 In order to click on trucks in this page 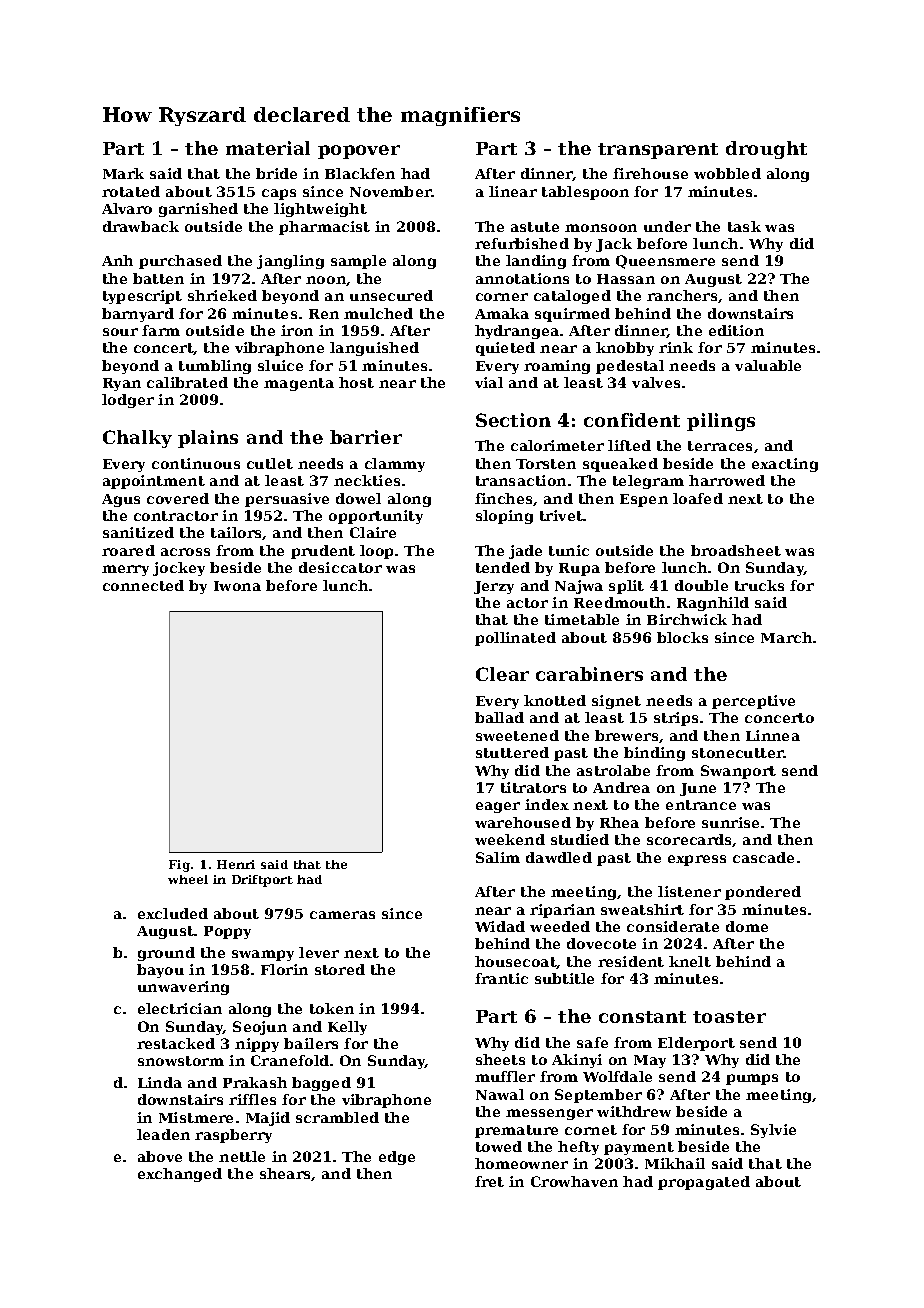, I will do `click(759, 585)`.
